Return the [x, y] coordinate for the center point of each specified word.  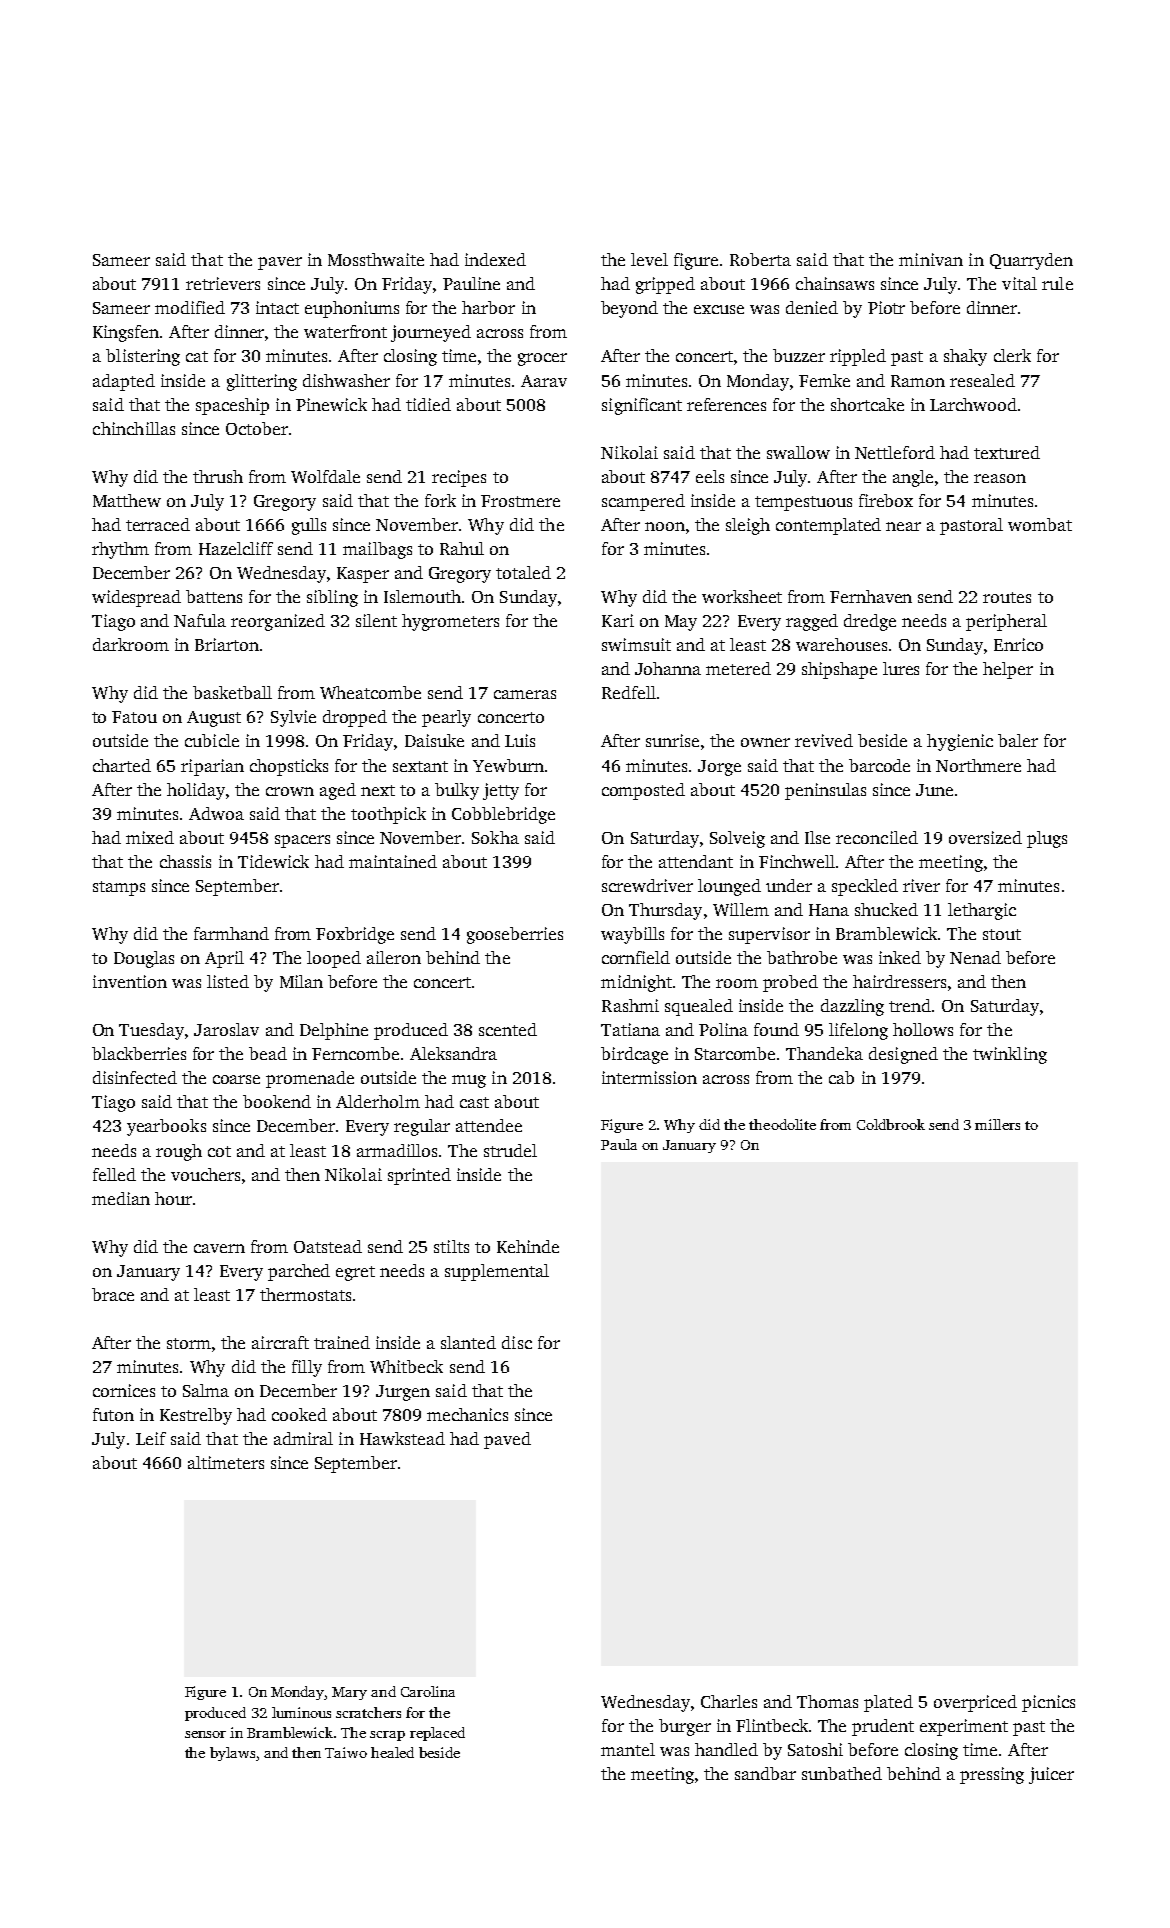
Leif [151, 1438]
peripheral [1006, 622]
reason [1000, 478]
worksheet [742, 596]
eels [710, 476]
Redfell [629, 692]
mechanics [467, 1414]
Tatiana [630, 1029]
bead [268, 1053]
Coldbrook [891, 1124]
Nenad [975, 957]
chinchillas [134, 428]
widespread [136, 598]
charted [122, 765]
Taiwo [346, 1752]
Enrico [1018, 644]
